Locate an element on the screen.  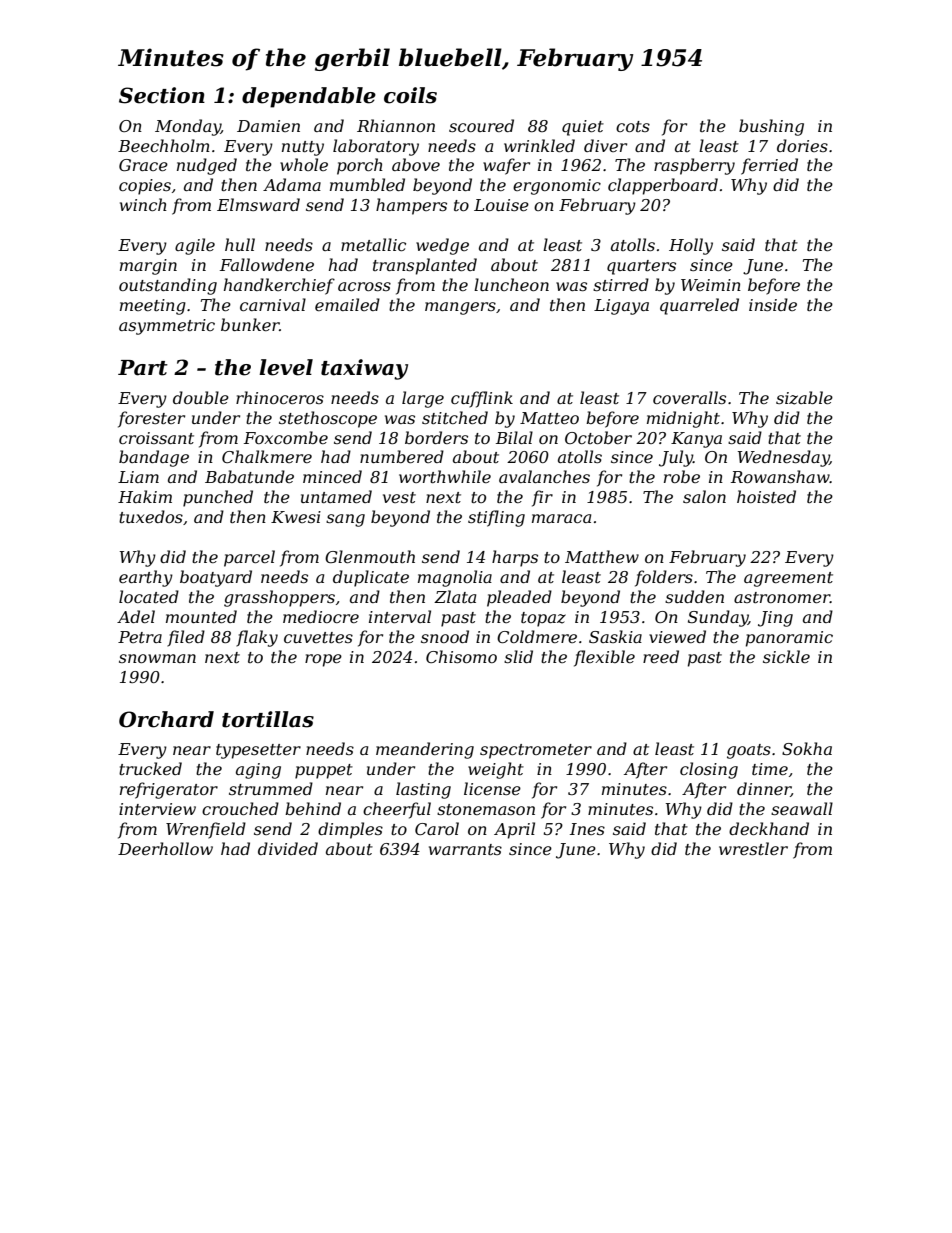
October is located at coordinates (598, 437).
